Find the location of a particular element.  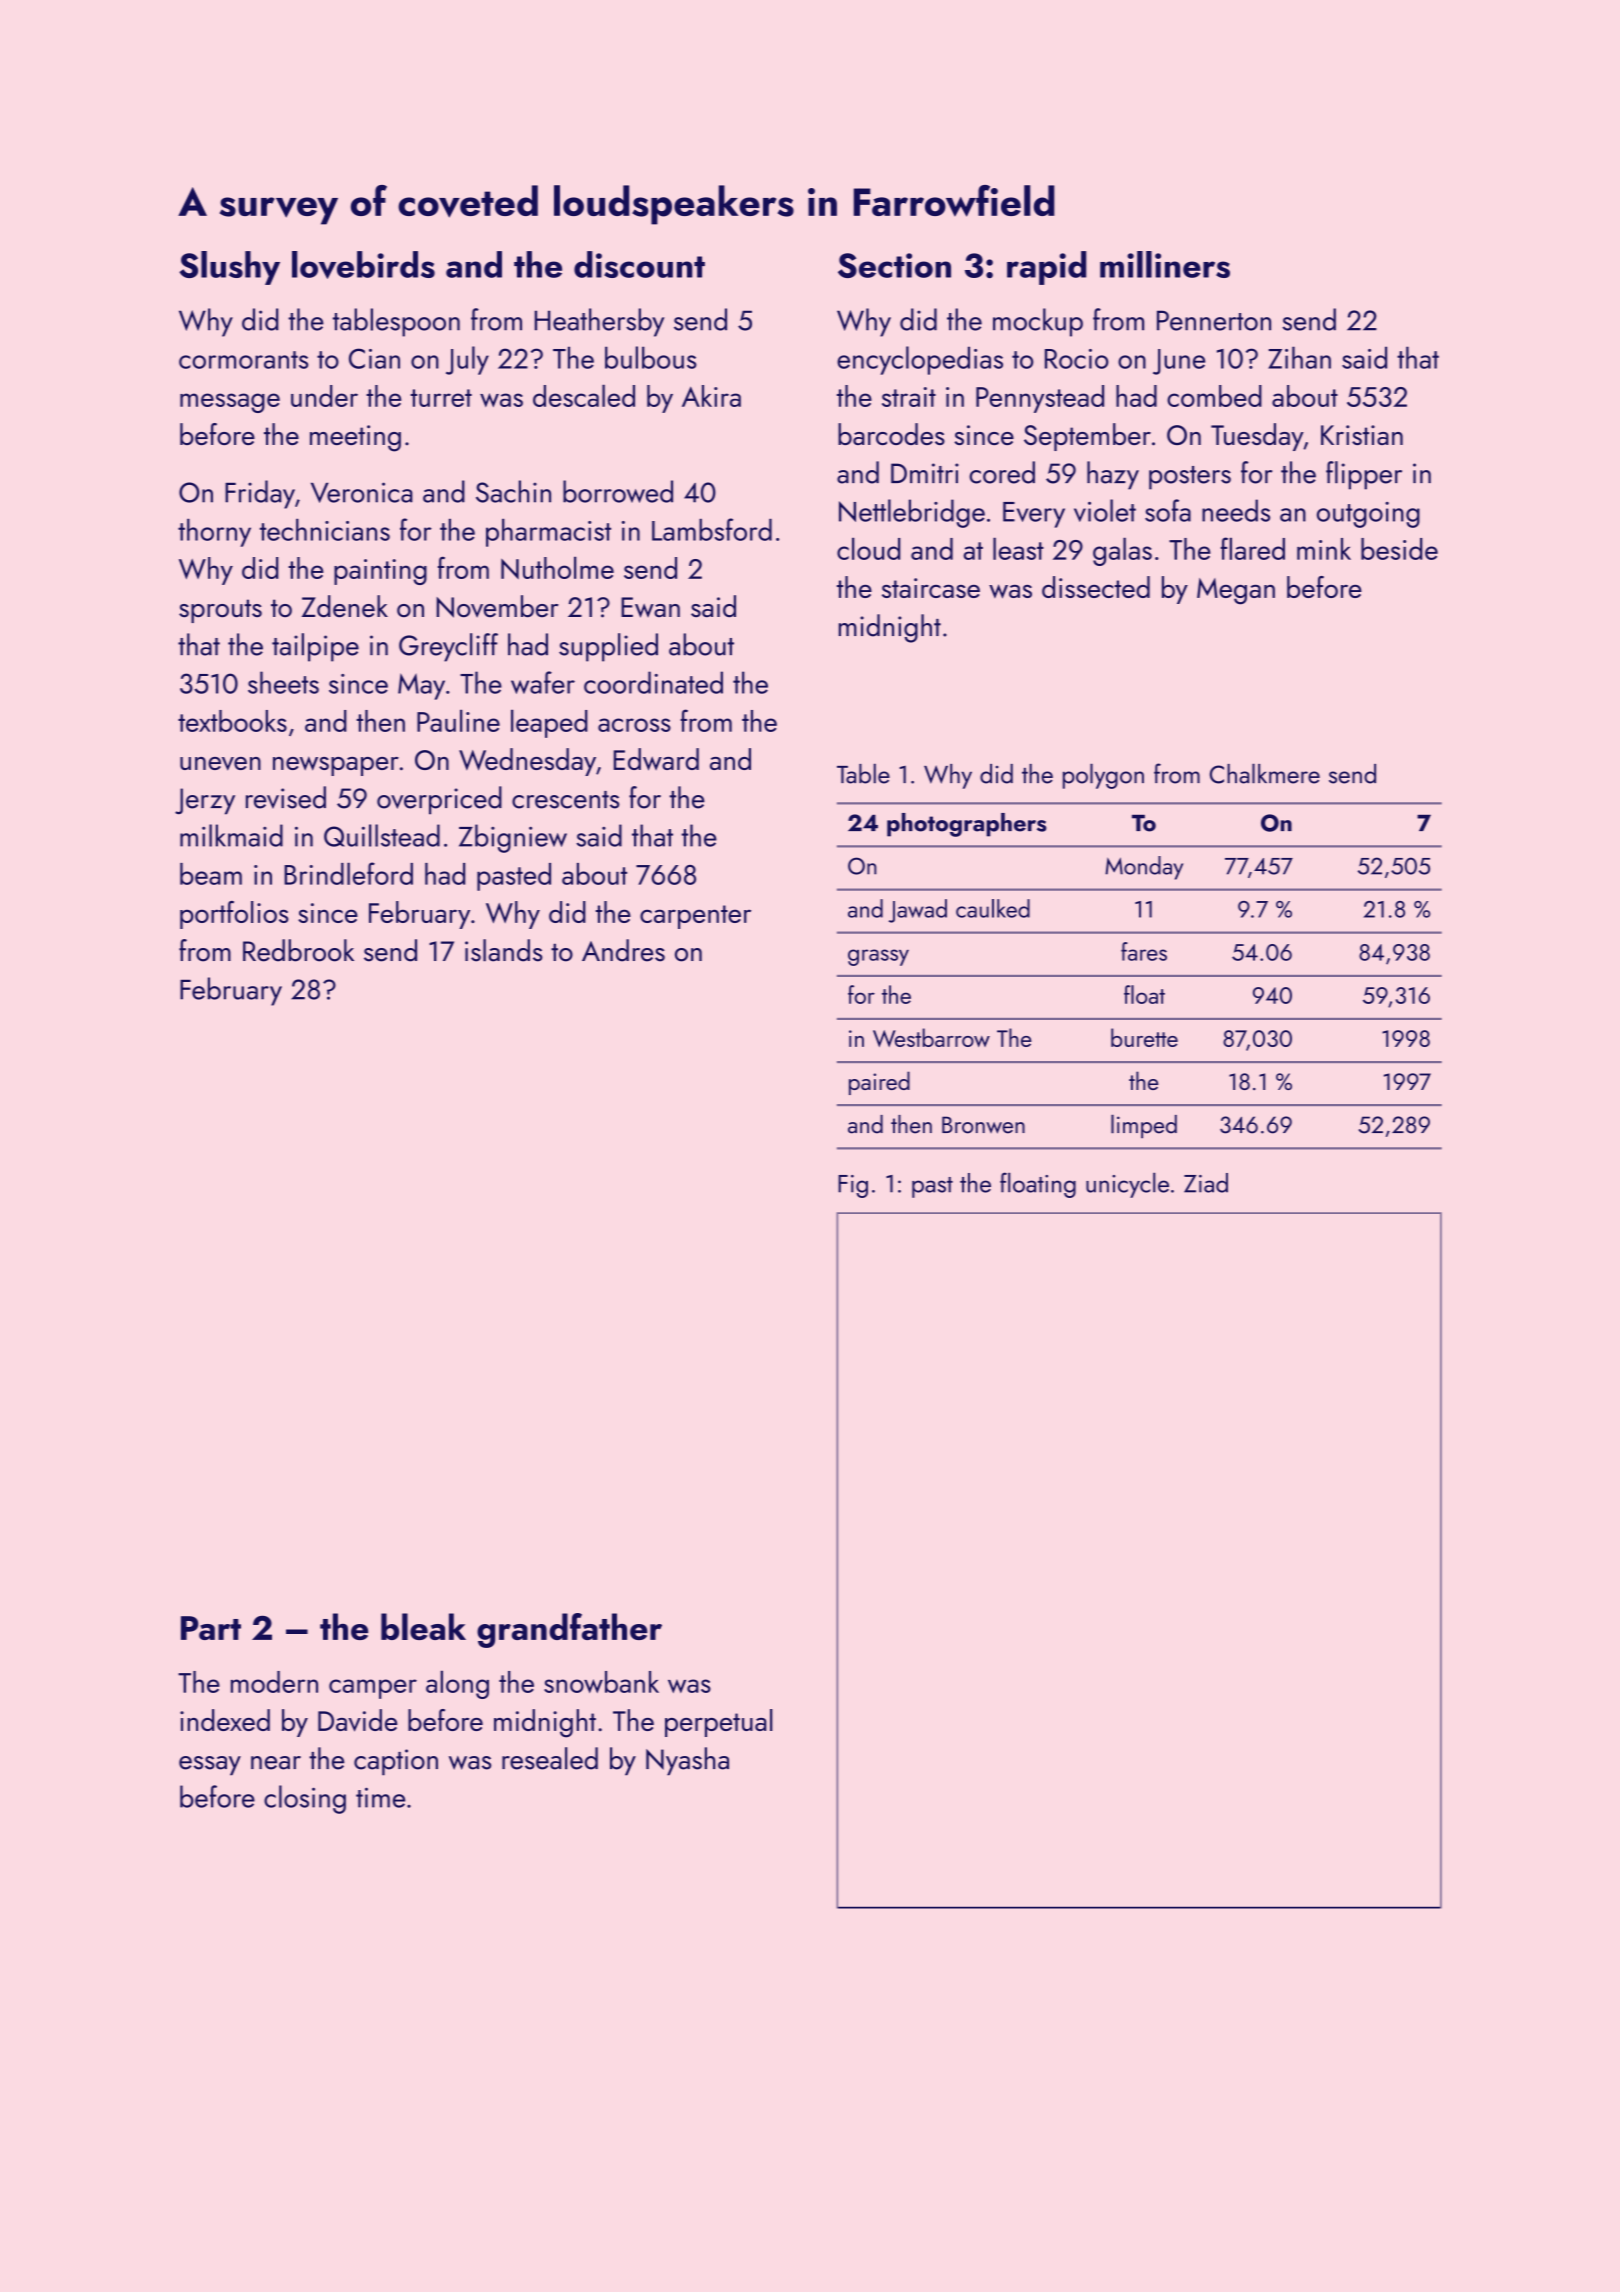

unicycle is located at coordinates (1127, 1185).
